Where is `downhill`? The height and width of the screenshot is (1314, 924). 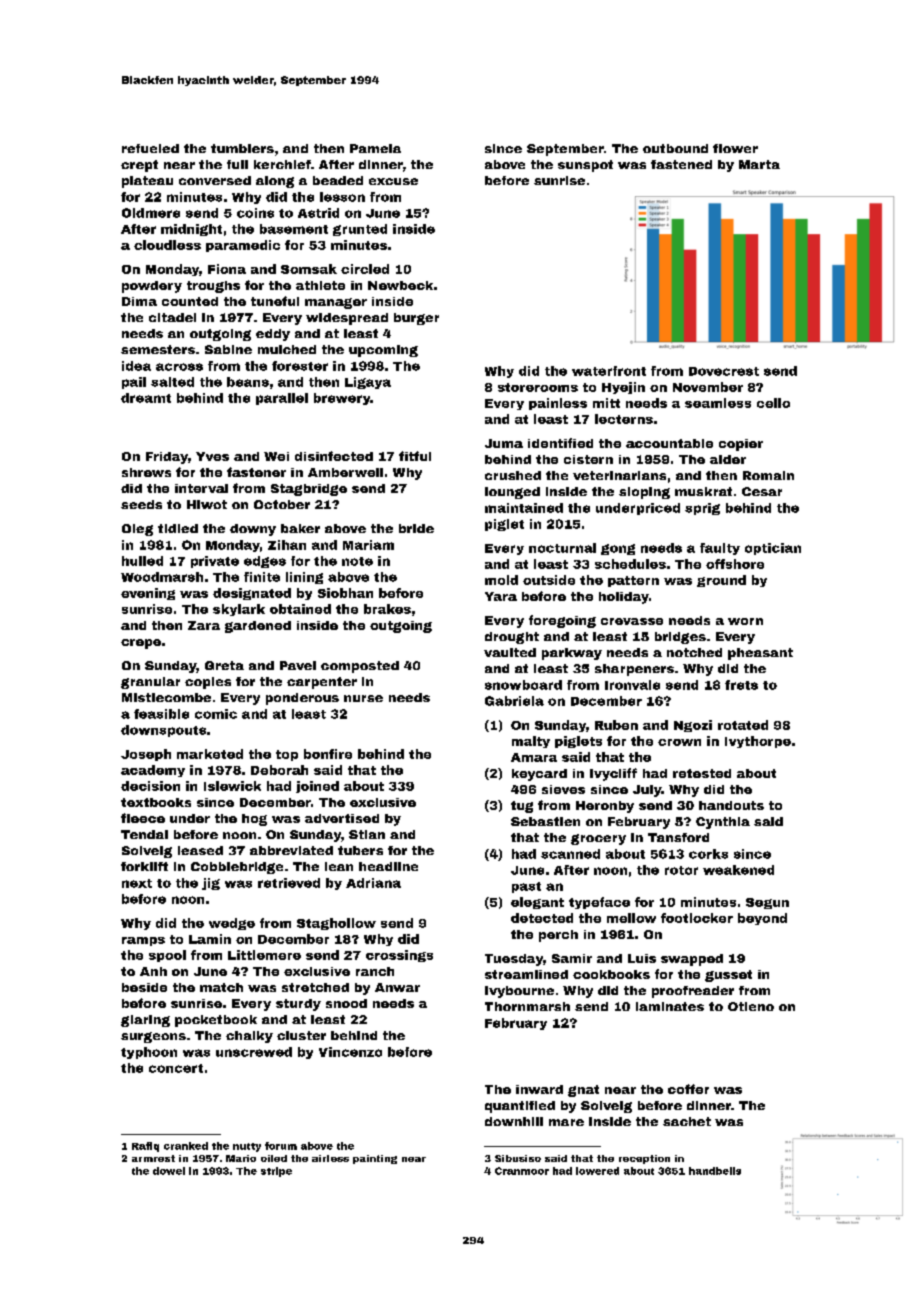 downhill is located at coordinates (514, 1121).
